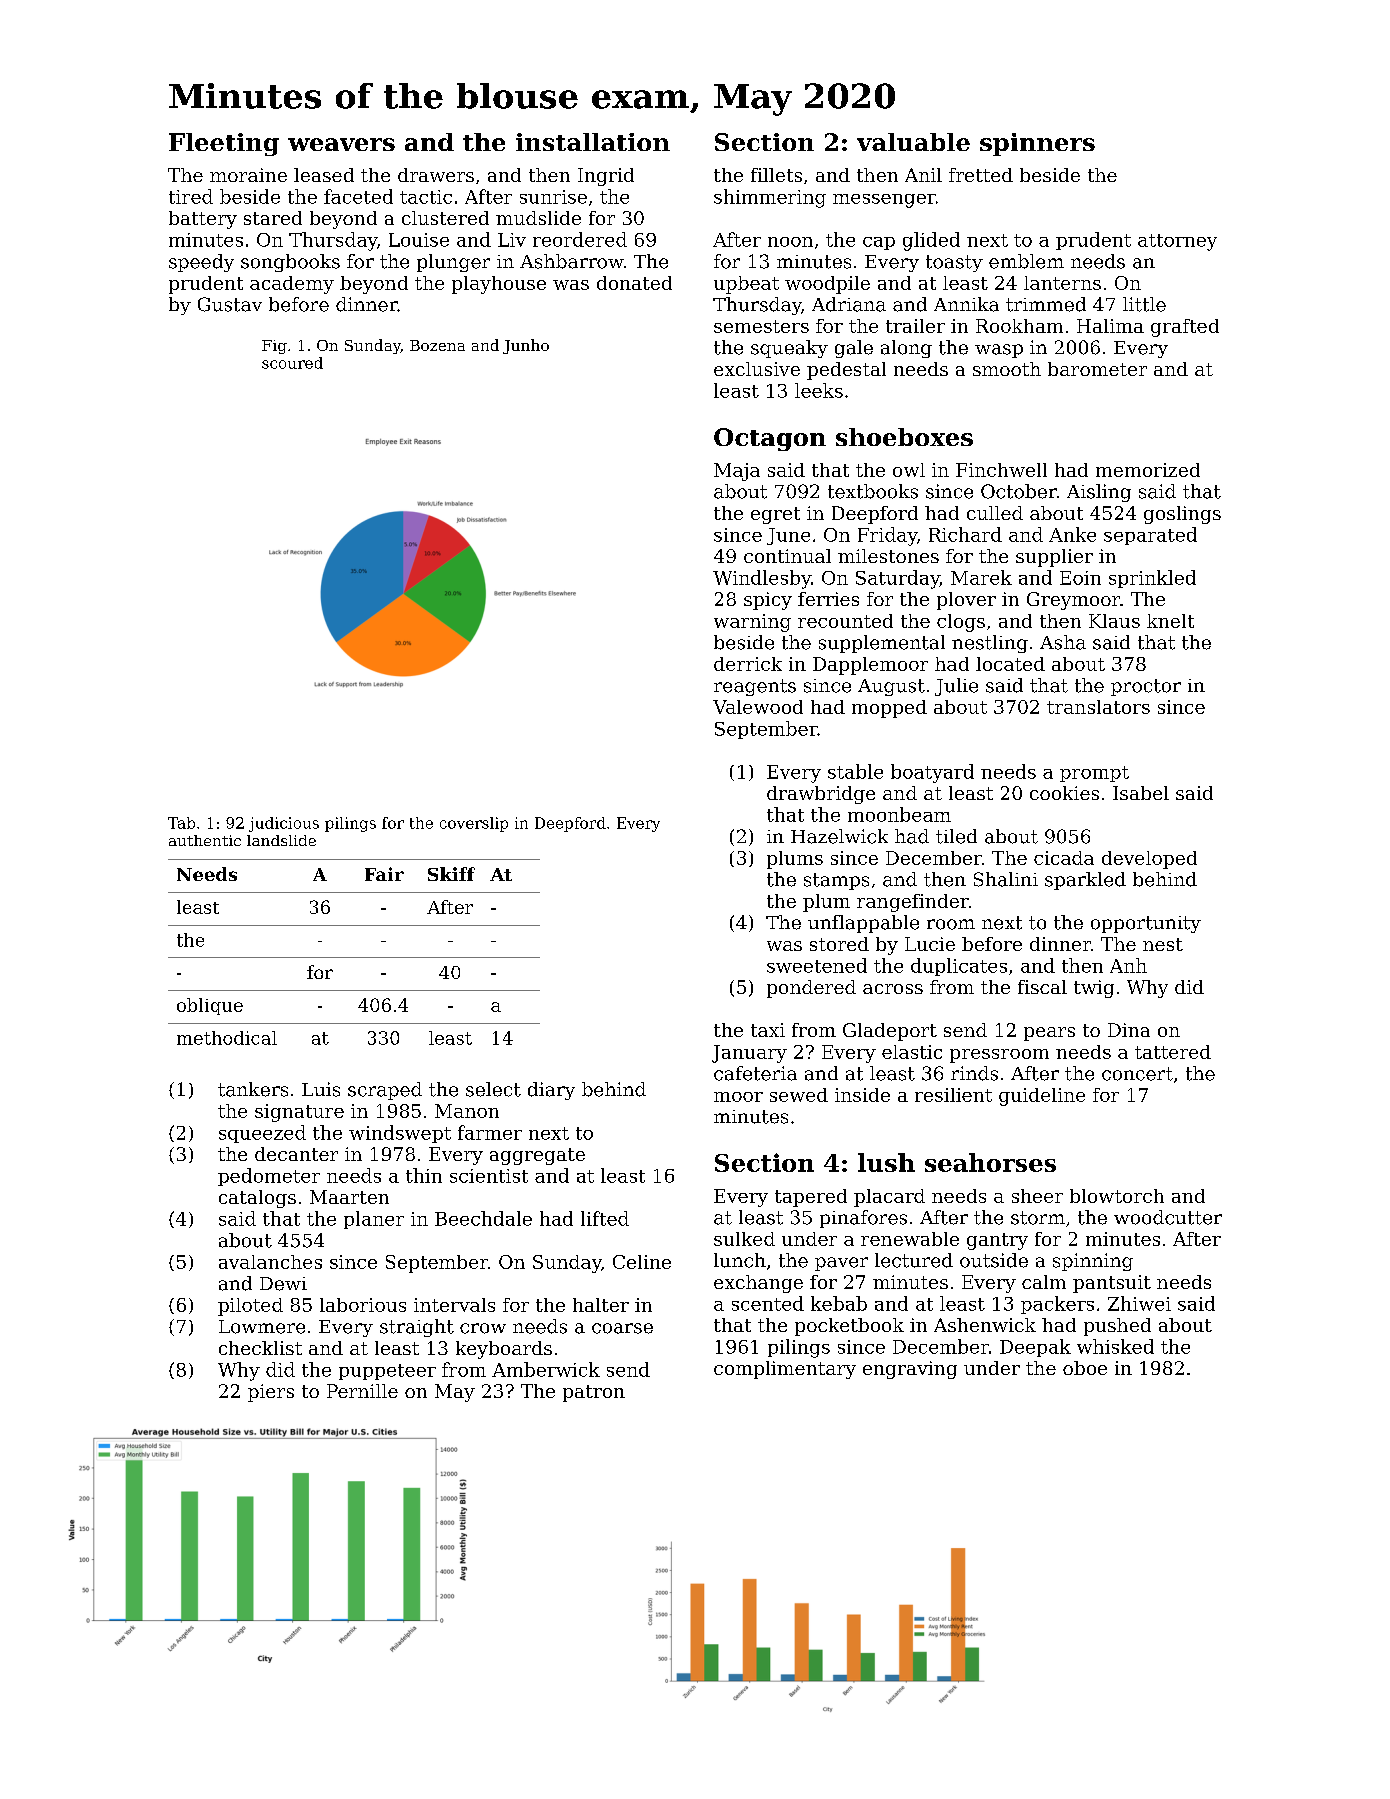 The width and height of the screenshot is (1390, 1799). What do you see at coordinates (904, 437) in the screenshot?
I see `shoeboxes` at bounding box center [904, 437].
